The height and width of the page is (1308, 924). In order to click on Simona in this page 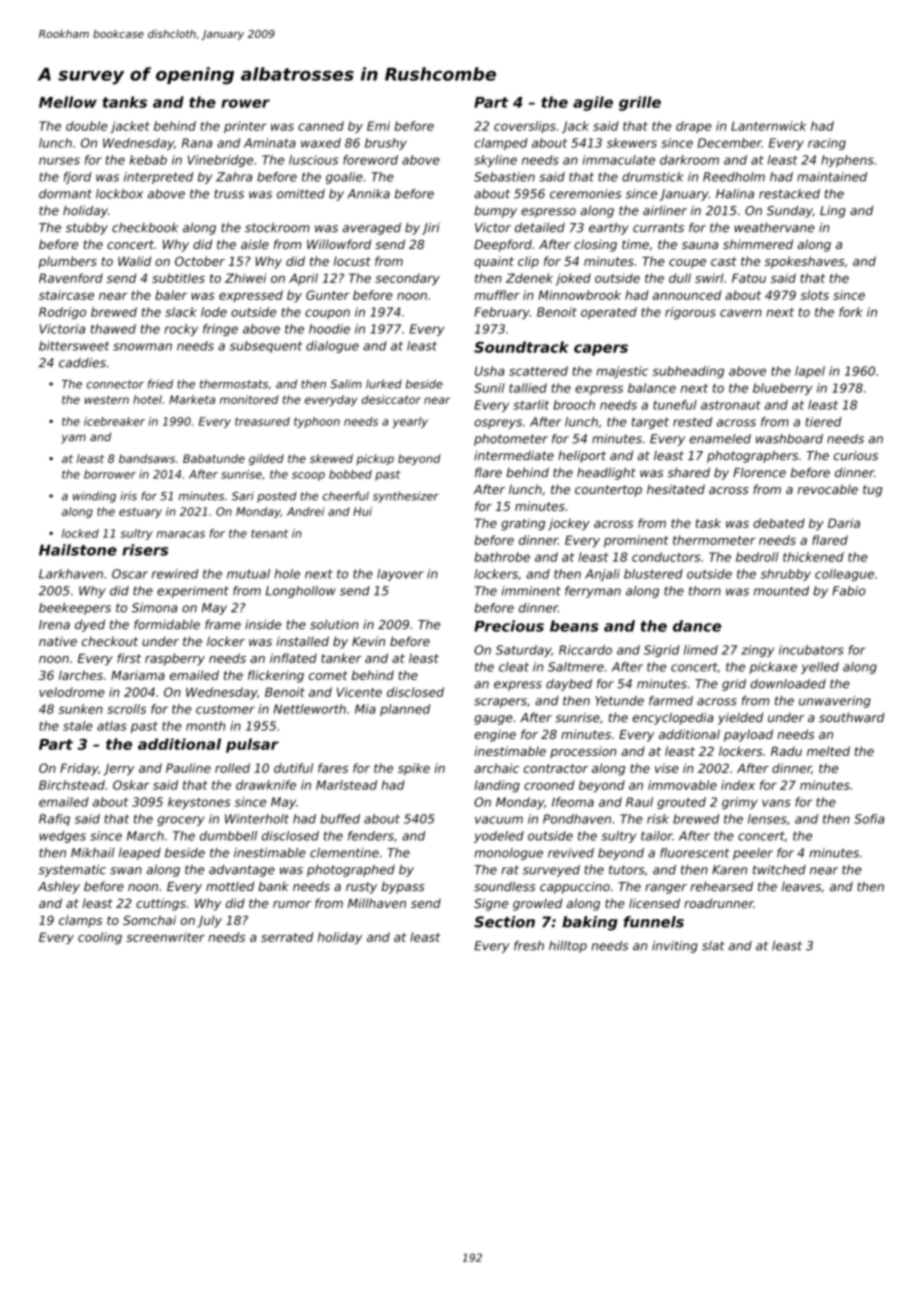, I will do `click(155, 608)`.
